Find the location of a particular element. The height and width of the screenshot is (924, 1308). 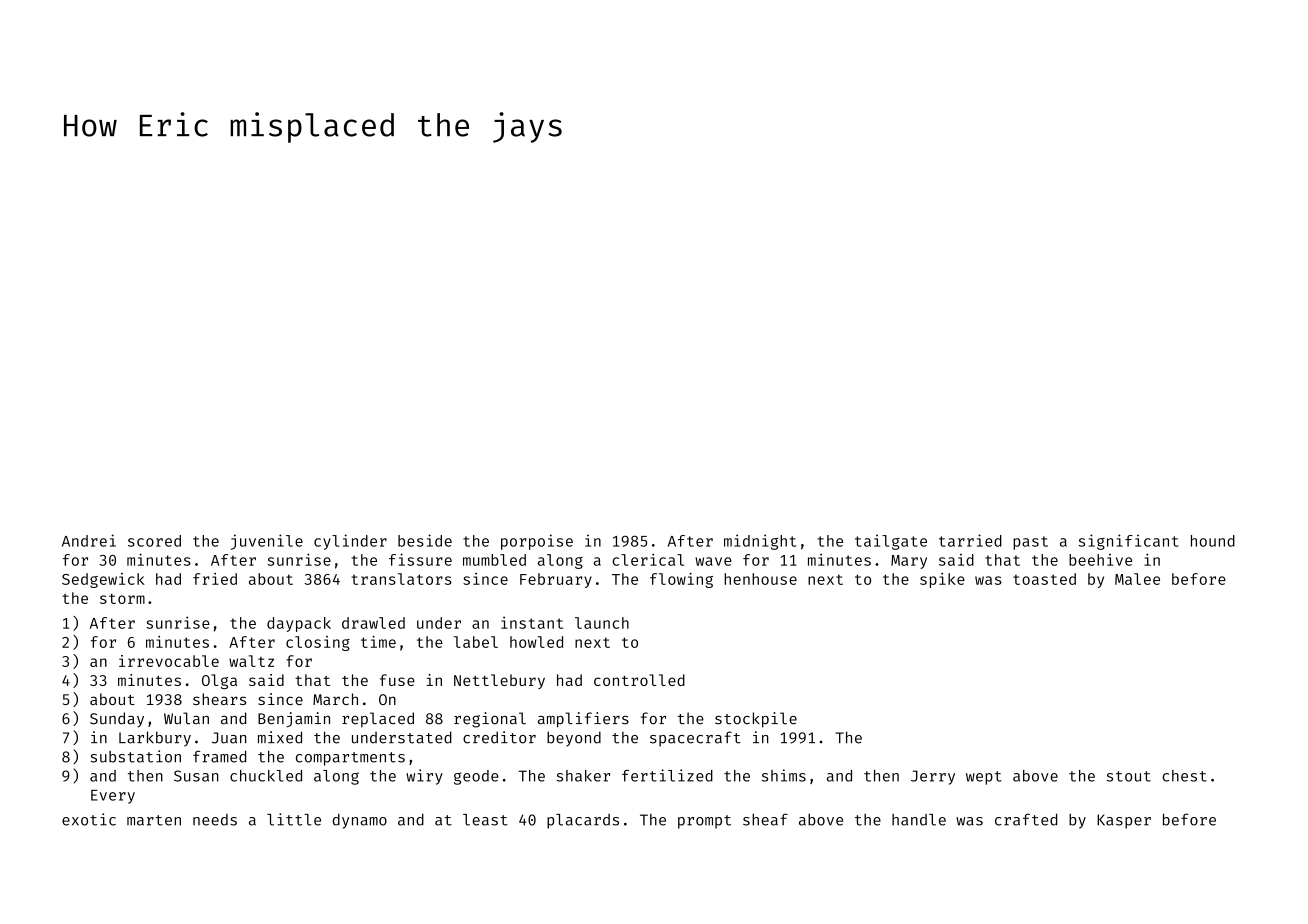

irrevocable is located at coordinates (169, 661).
